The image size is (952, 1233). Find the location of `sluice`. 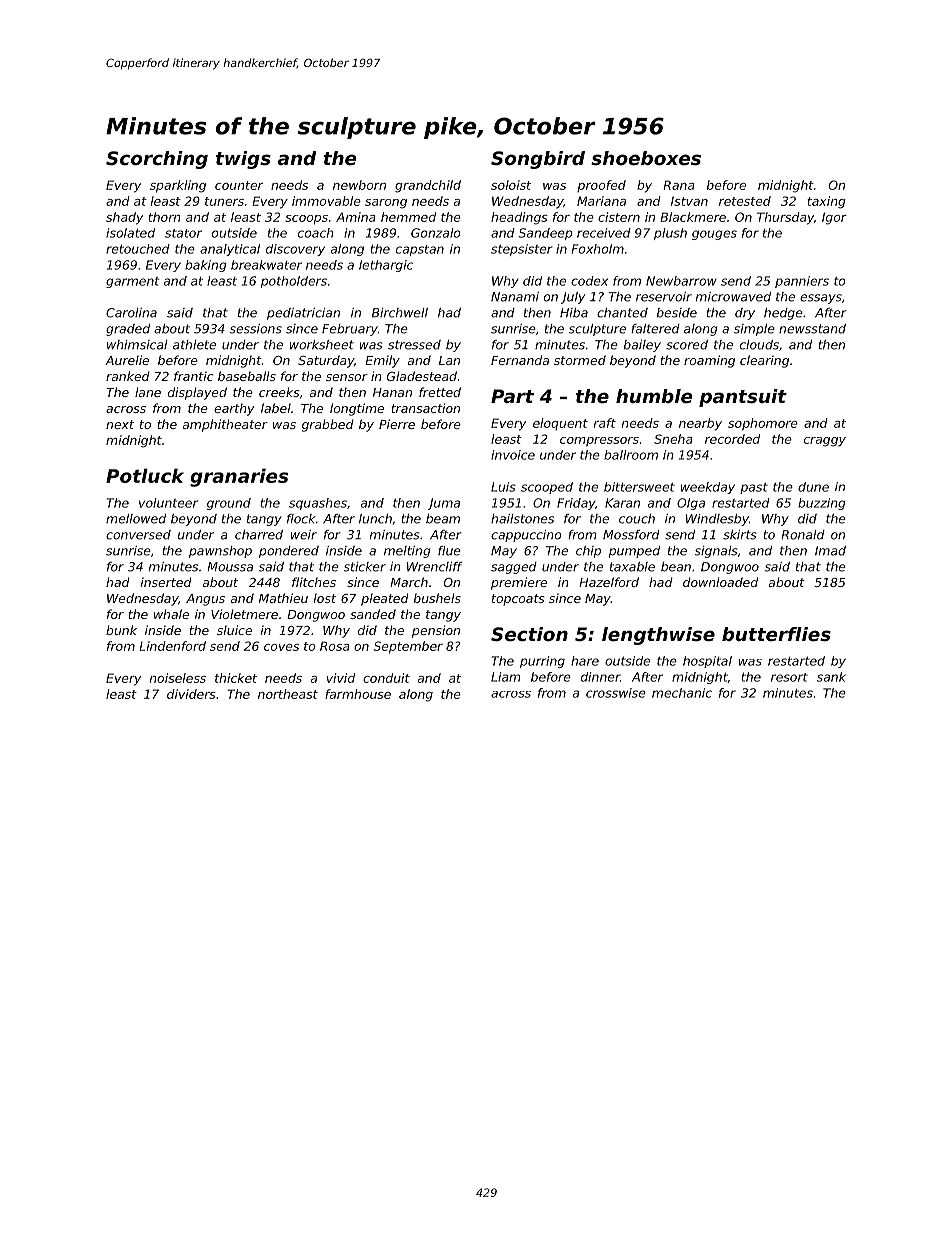

sluice is located at coordinates (234, 630).
